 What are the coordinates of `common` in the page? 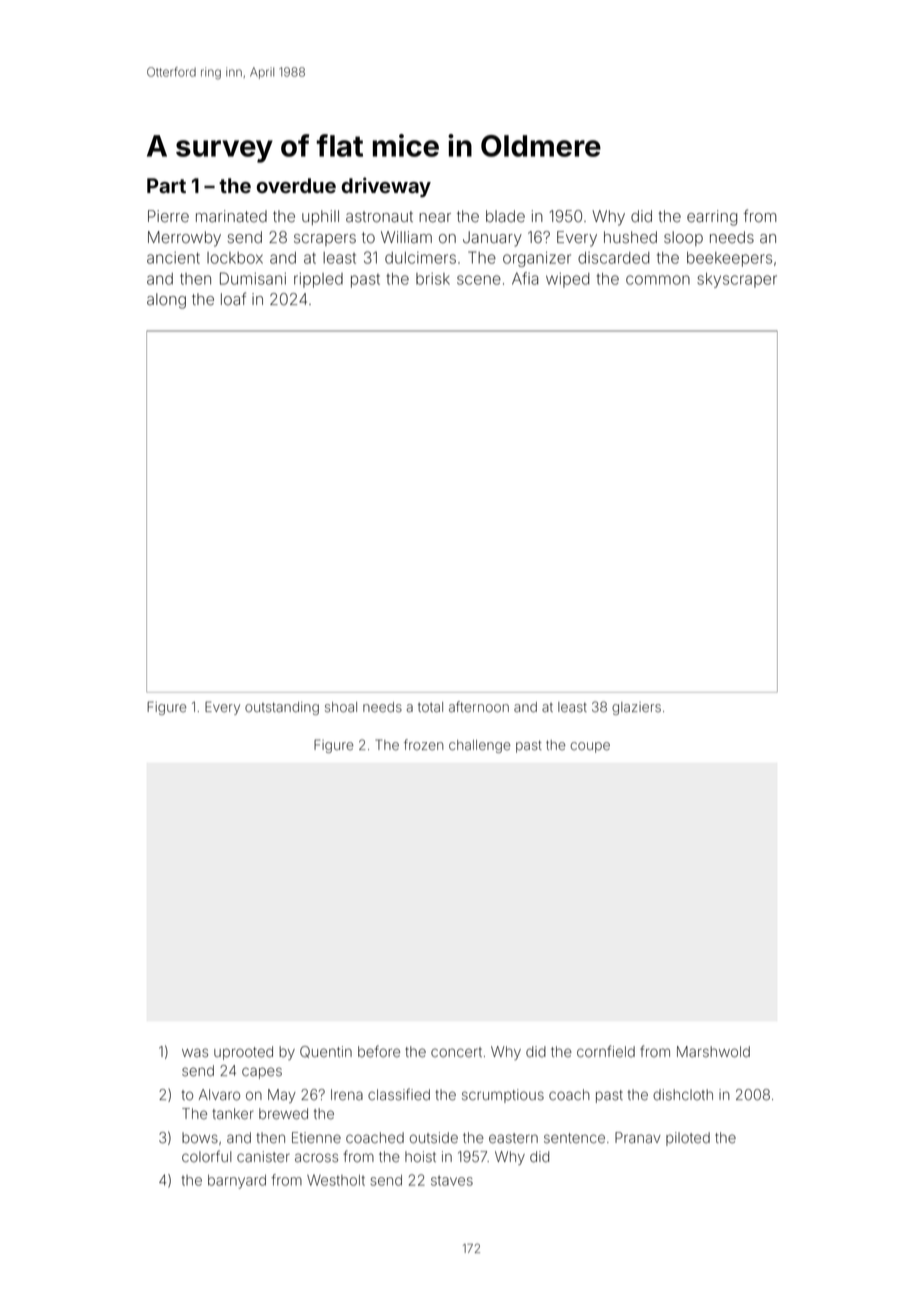 It's located at (658, 280).
